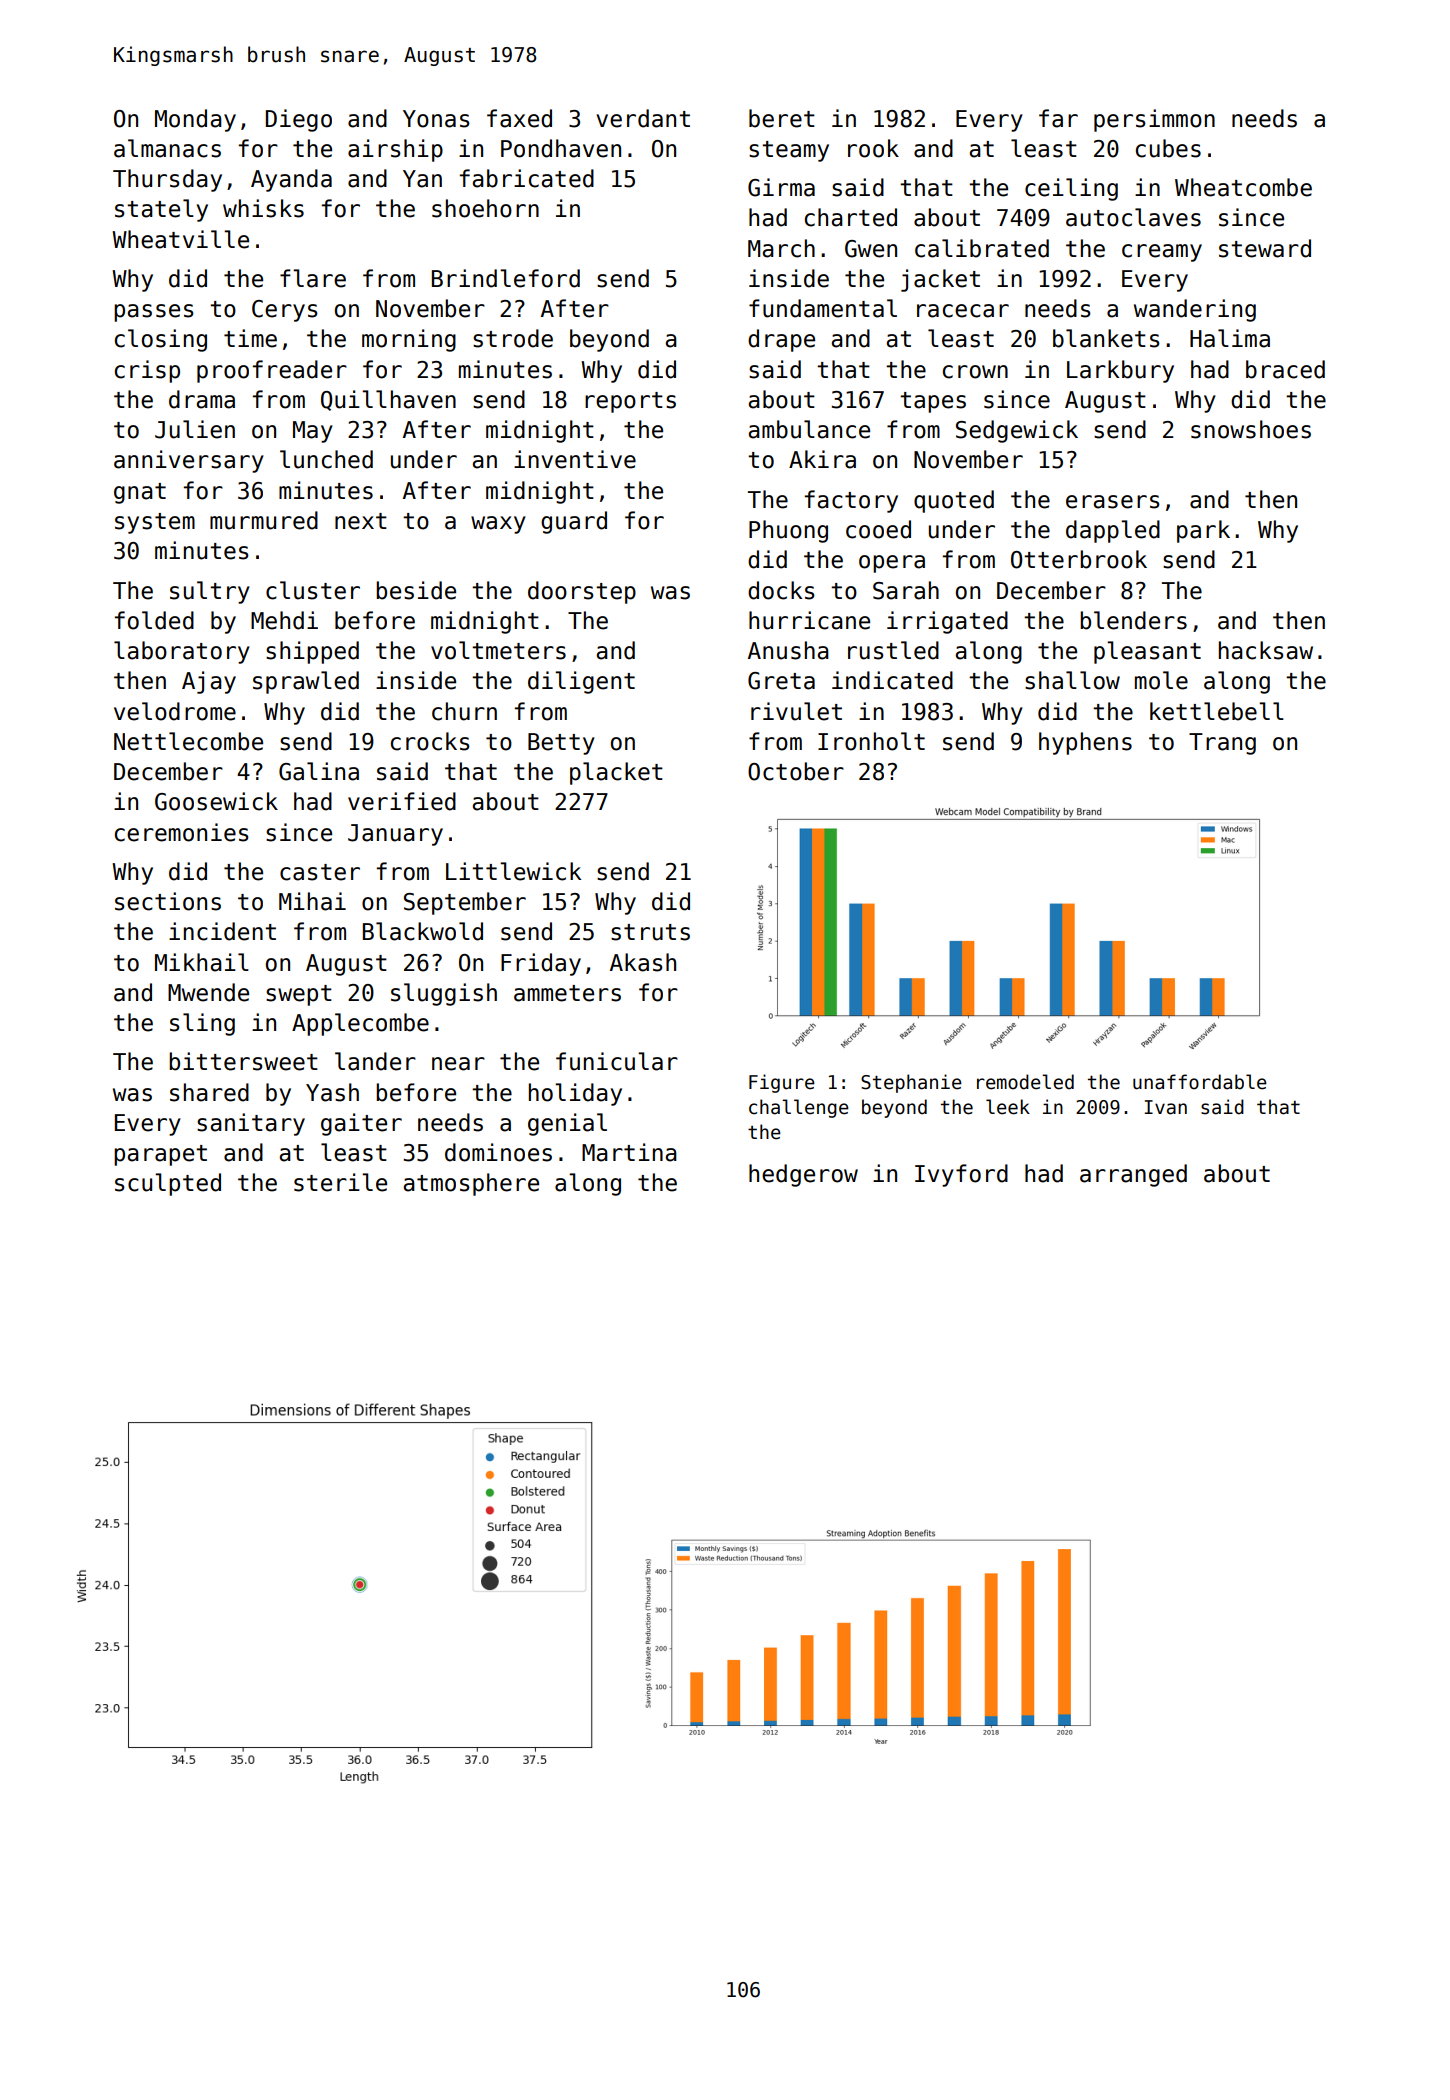  What do you see at coordinates (1058, 118) in the screenshot?
I see `far` at bounding box center [1058, 118].
